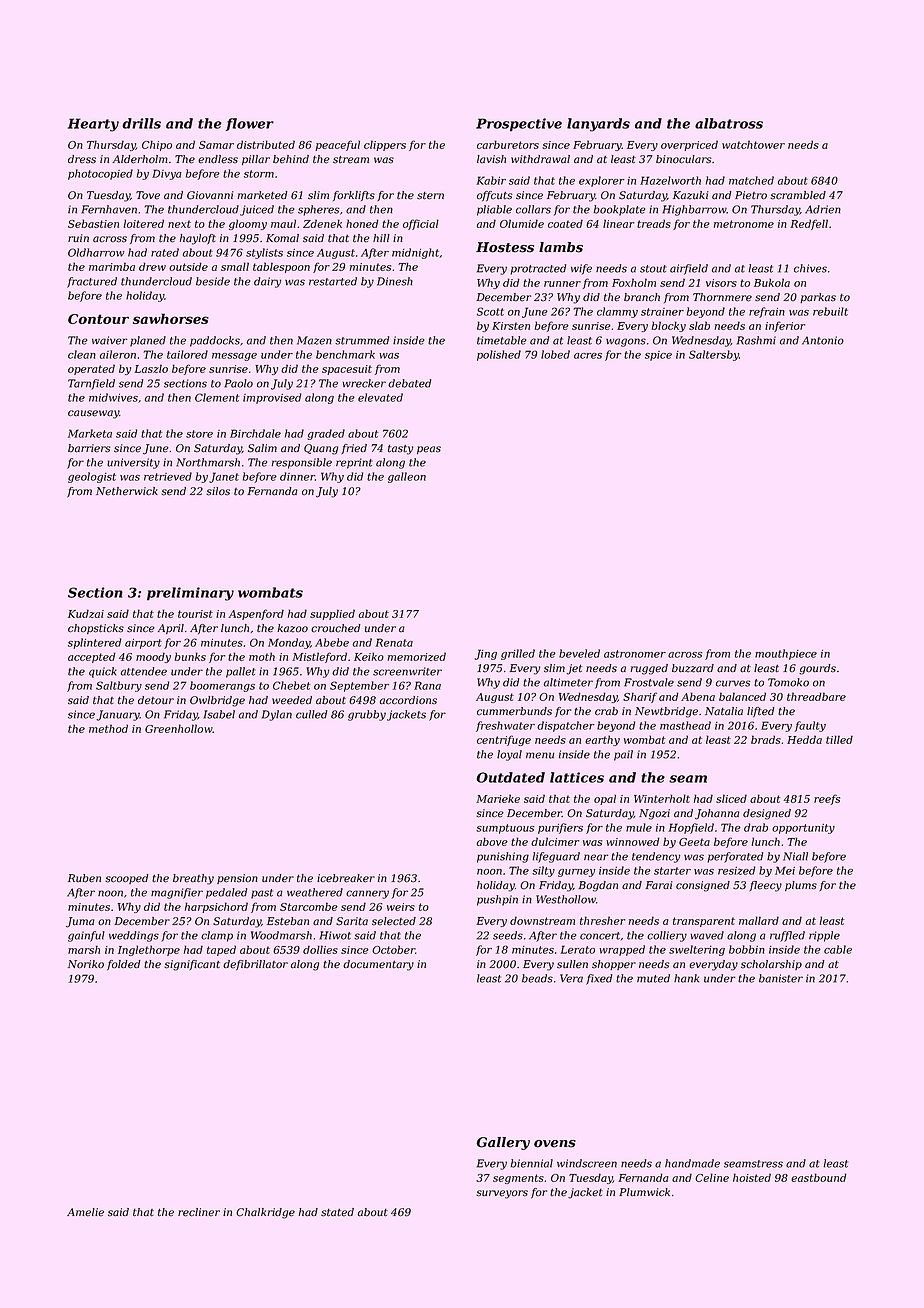 The width and height of the screenshot is (924, 1308). I want to click on Adrien, so click(823, 209).
